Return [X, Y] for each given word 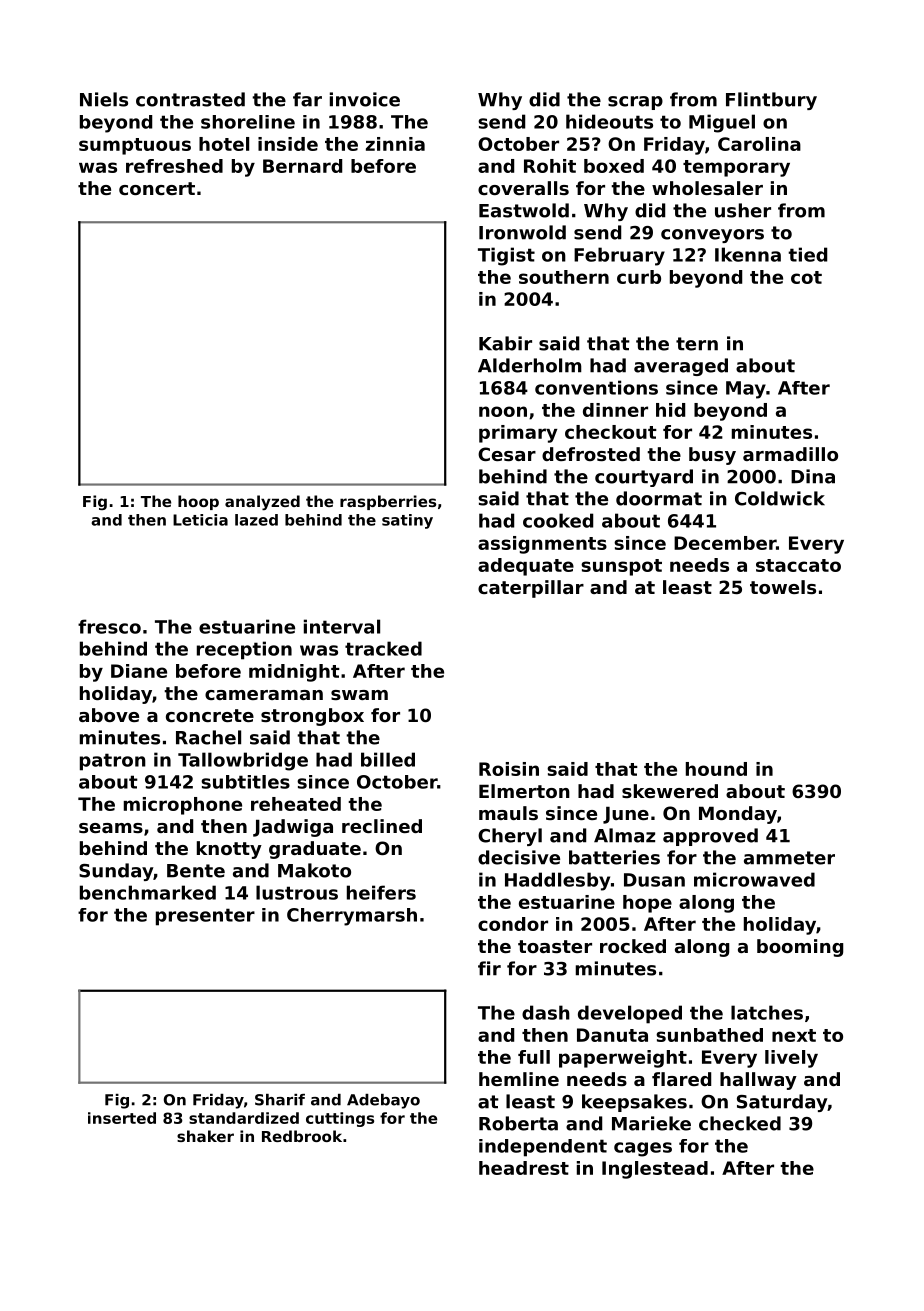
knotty [229, 850]
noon [503, 411]
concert [157, 188]
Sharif [280, 1100]
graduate [315, 850]
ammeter [789, 858]
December [725, 543]
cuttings [340, 1119]
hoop [198, 502]
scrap [635, 103]
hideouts [609, 121]
